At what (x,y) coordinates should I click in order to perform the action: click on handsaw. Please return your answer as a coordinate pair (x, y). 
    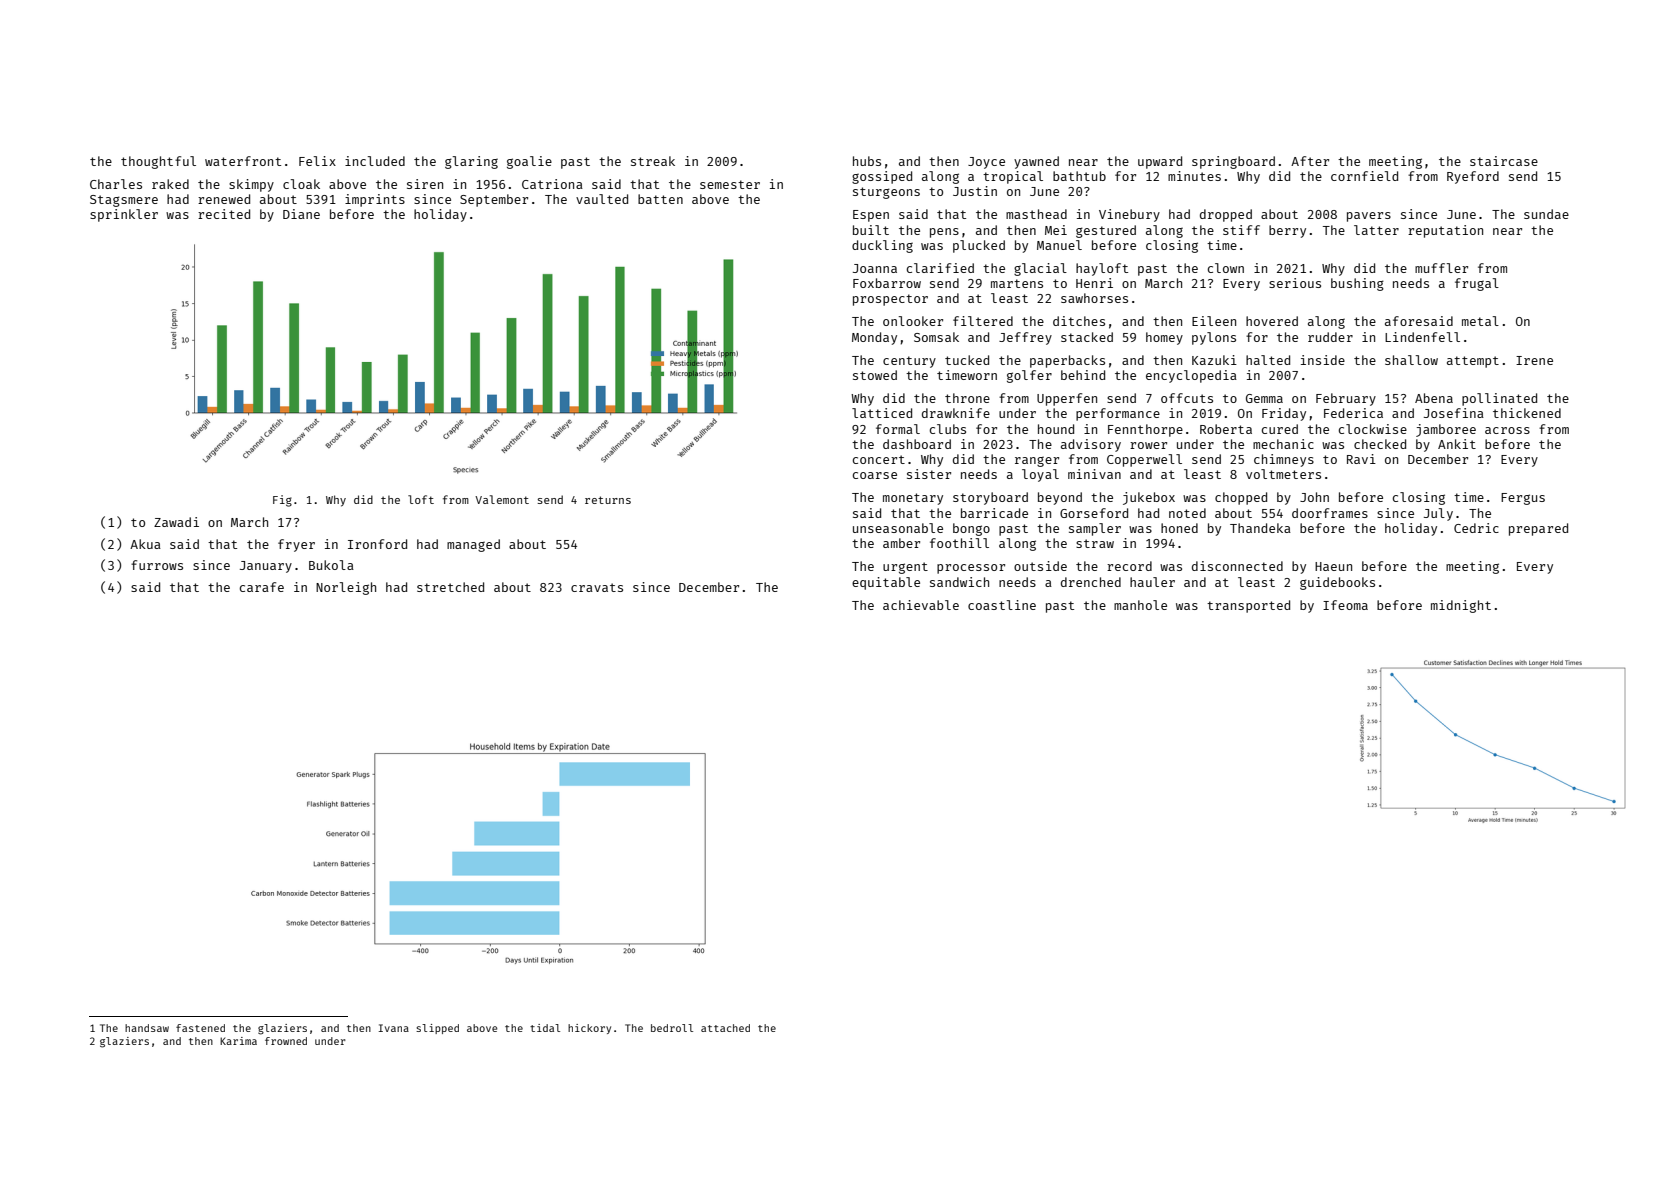
    Looking at the image, I should click on (147, 1028).
